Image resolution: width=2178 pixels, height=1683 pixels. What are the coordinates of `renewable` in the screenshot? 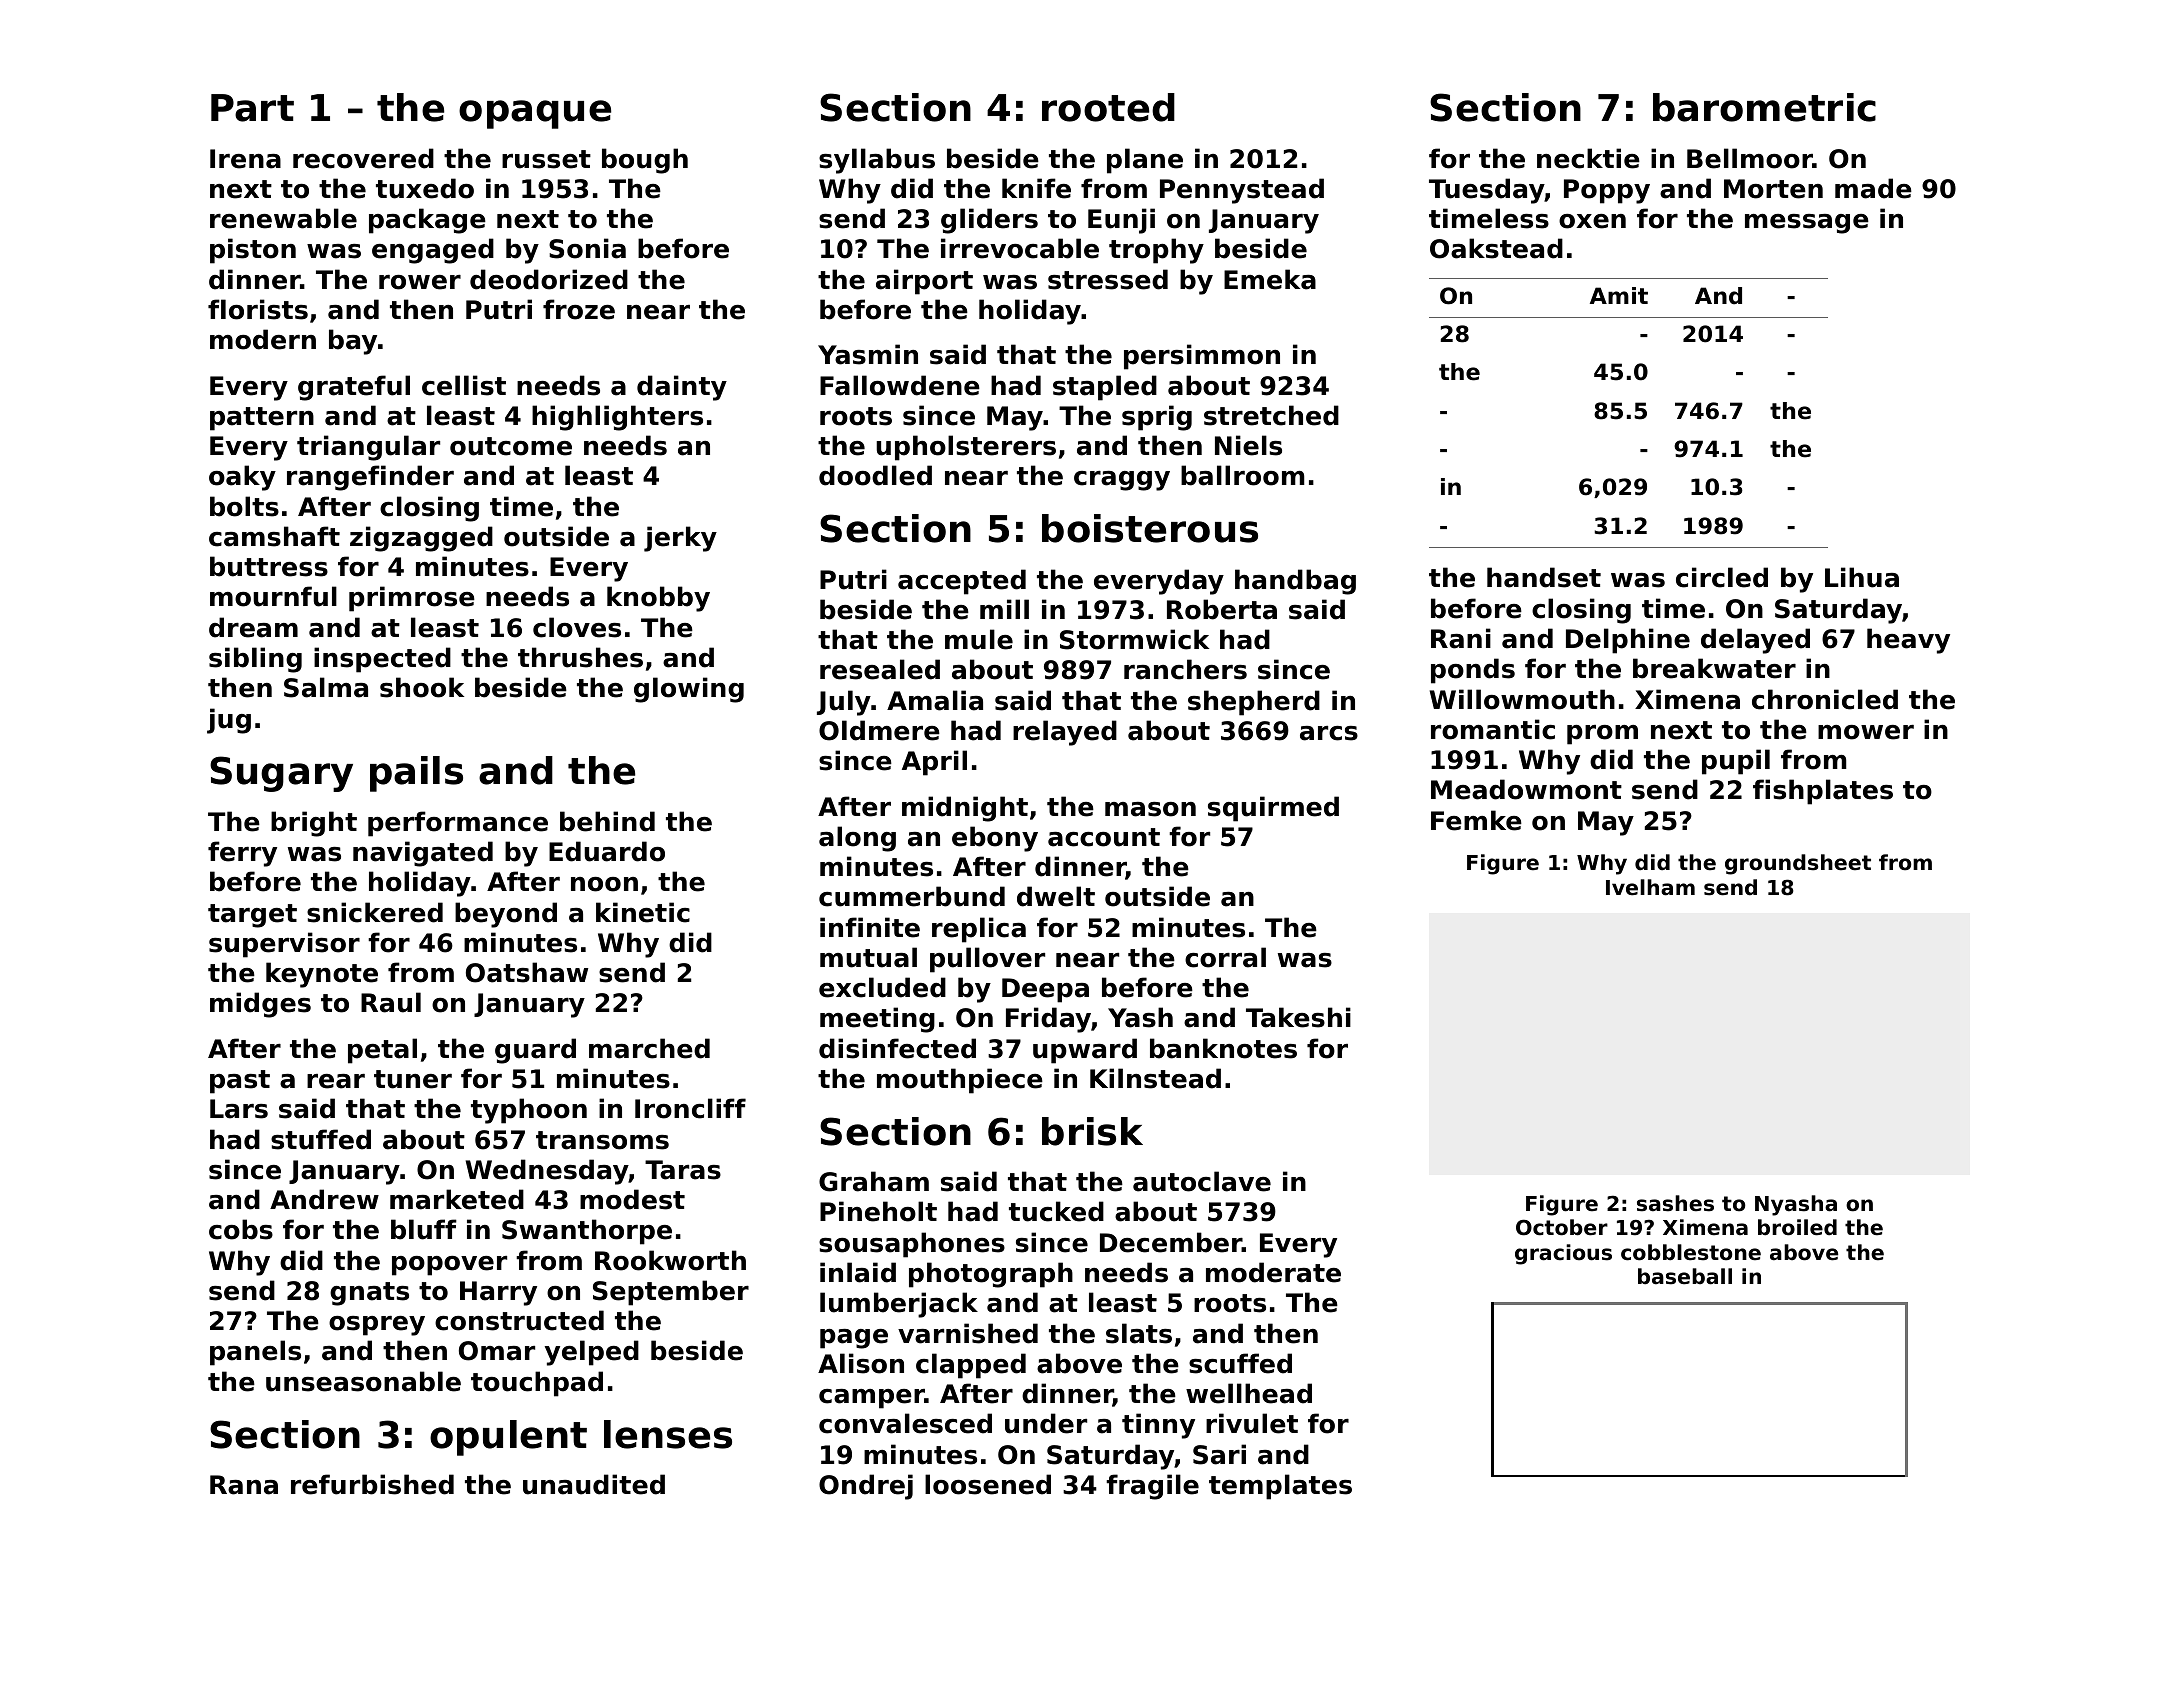 It's located at (283, 218).
